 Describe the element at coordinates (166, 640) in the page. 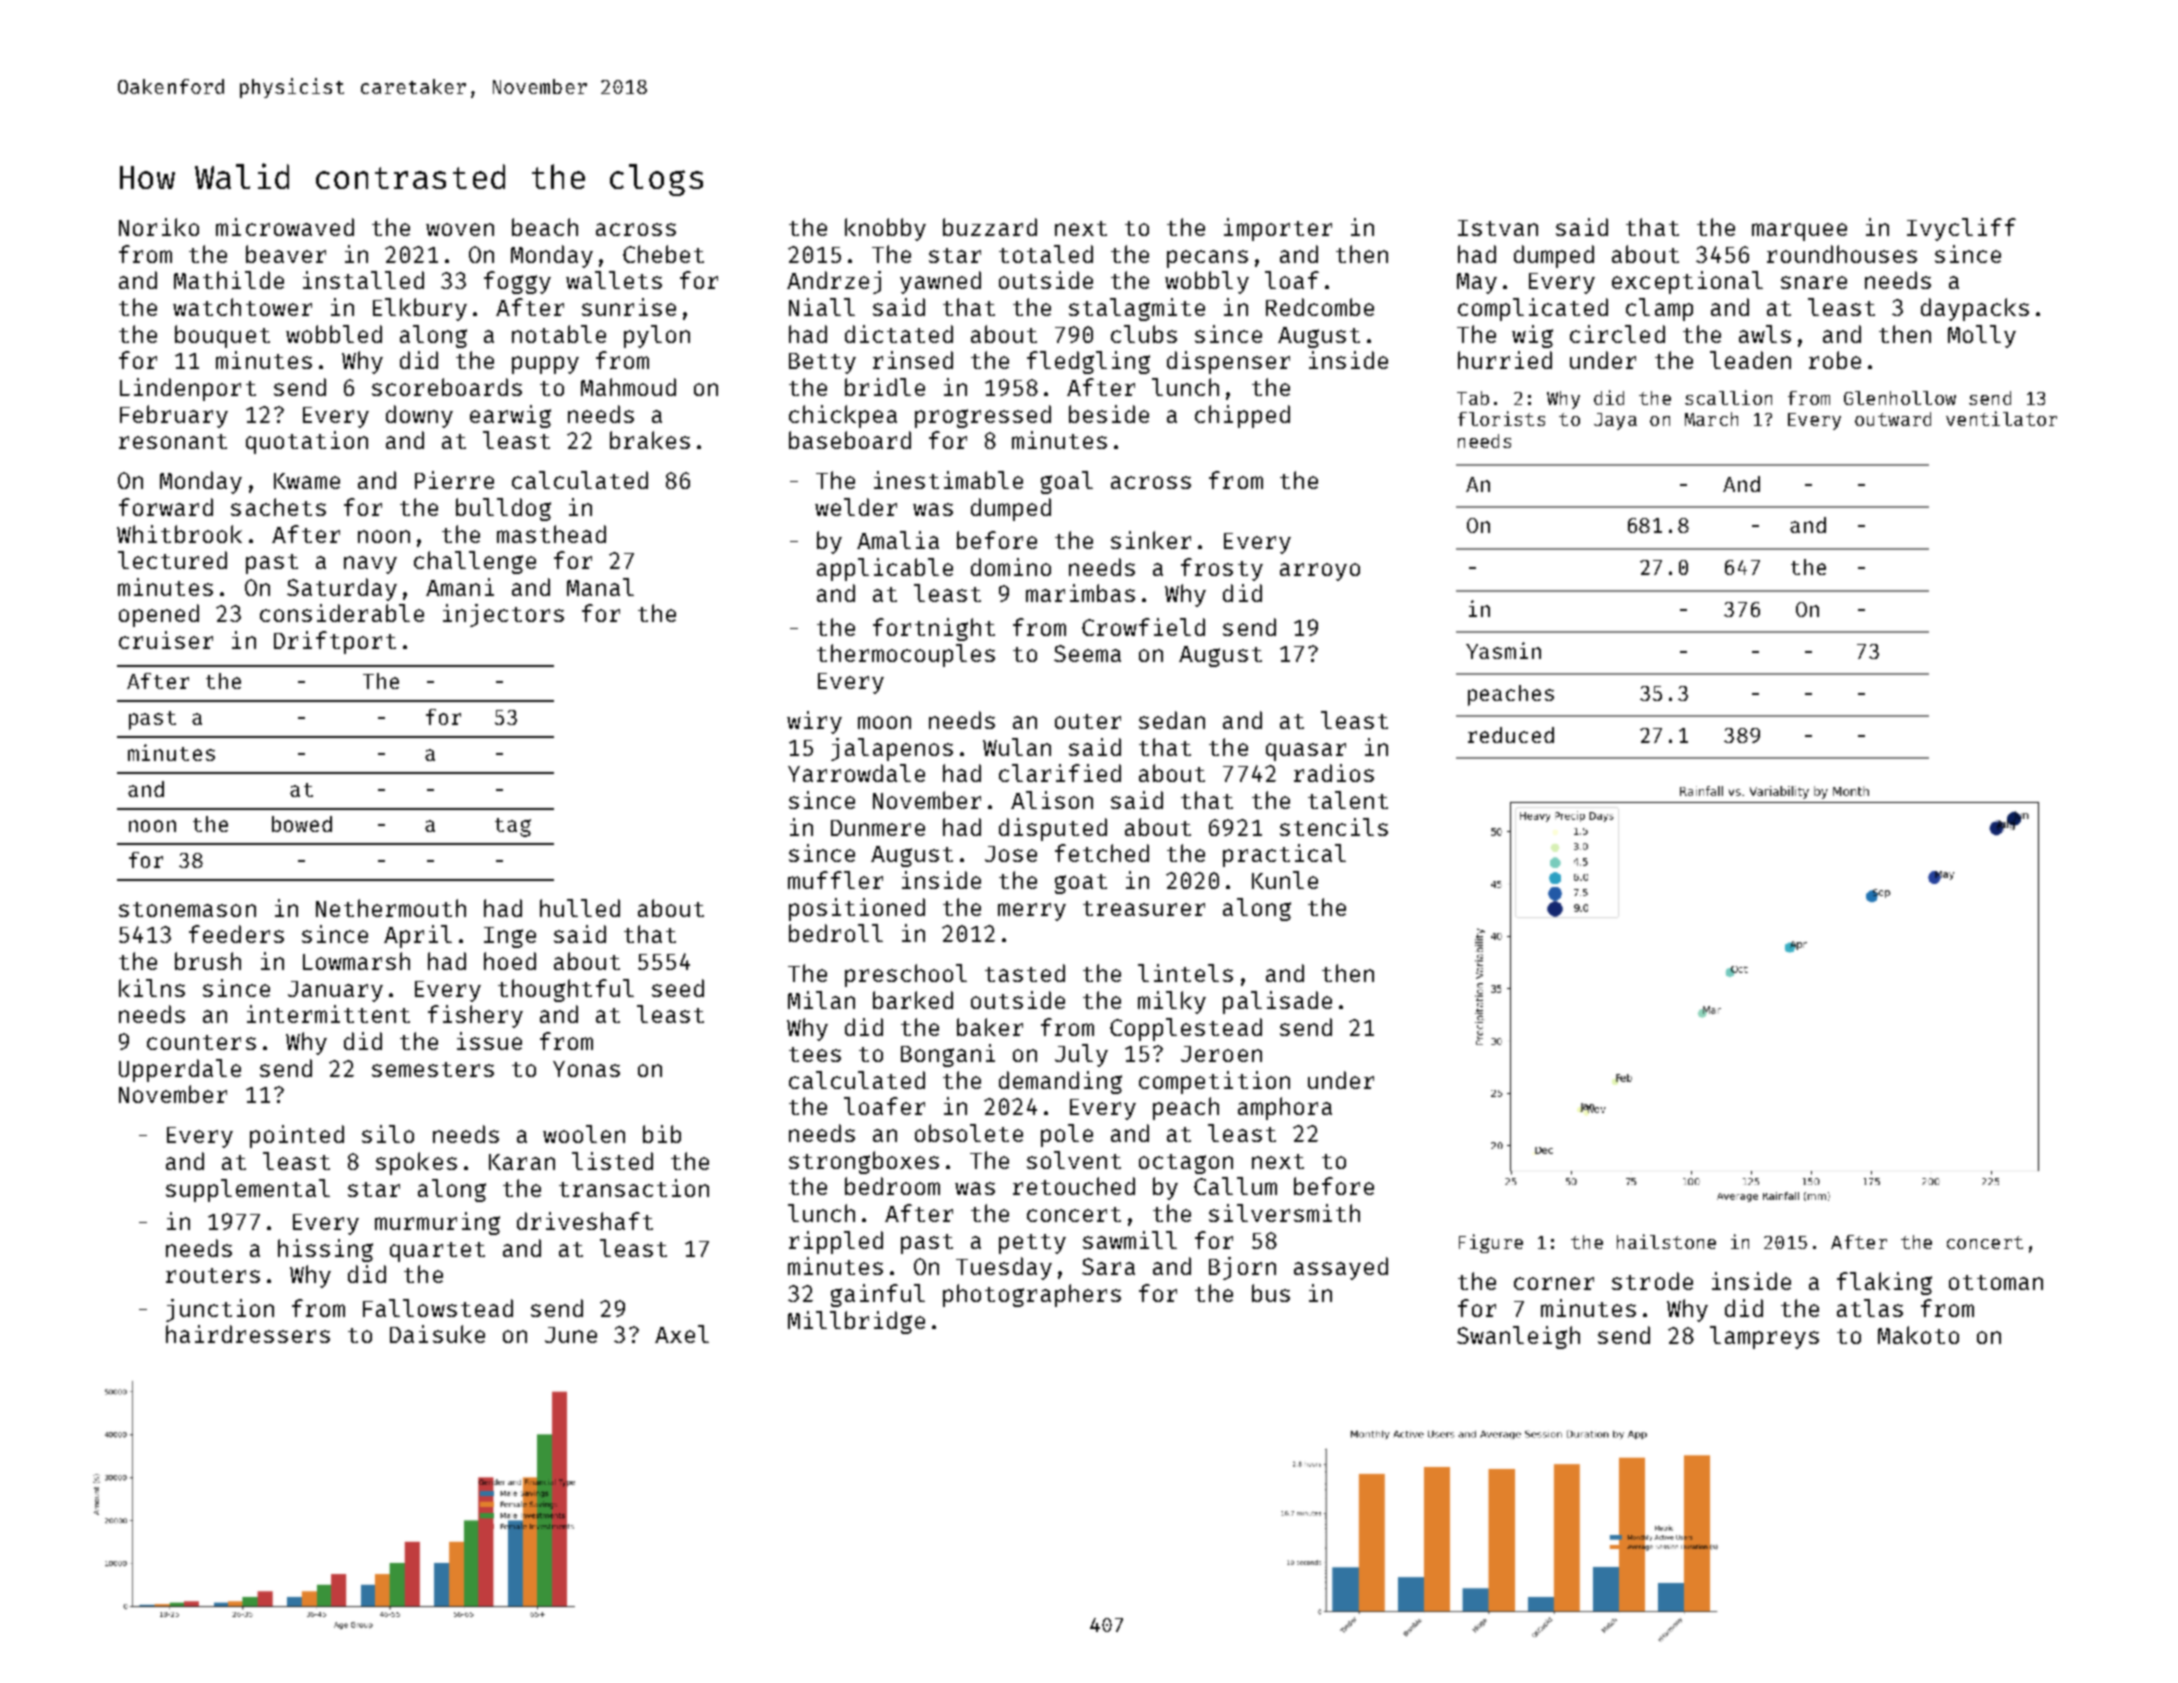

I see `cruiser` at that location.
